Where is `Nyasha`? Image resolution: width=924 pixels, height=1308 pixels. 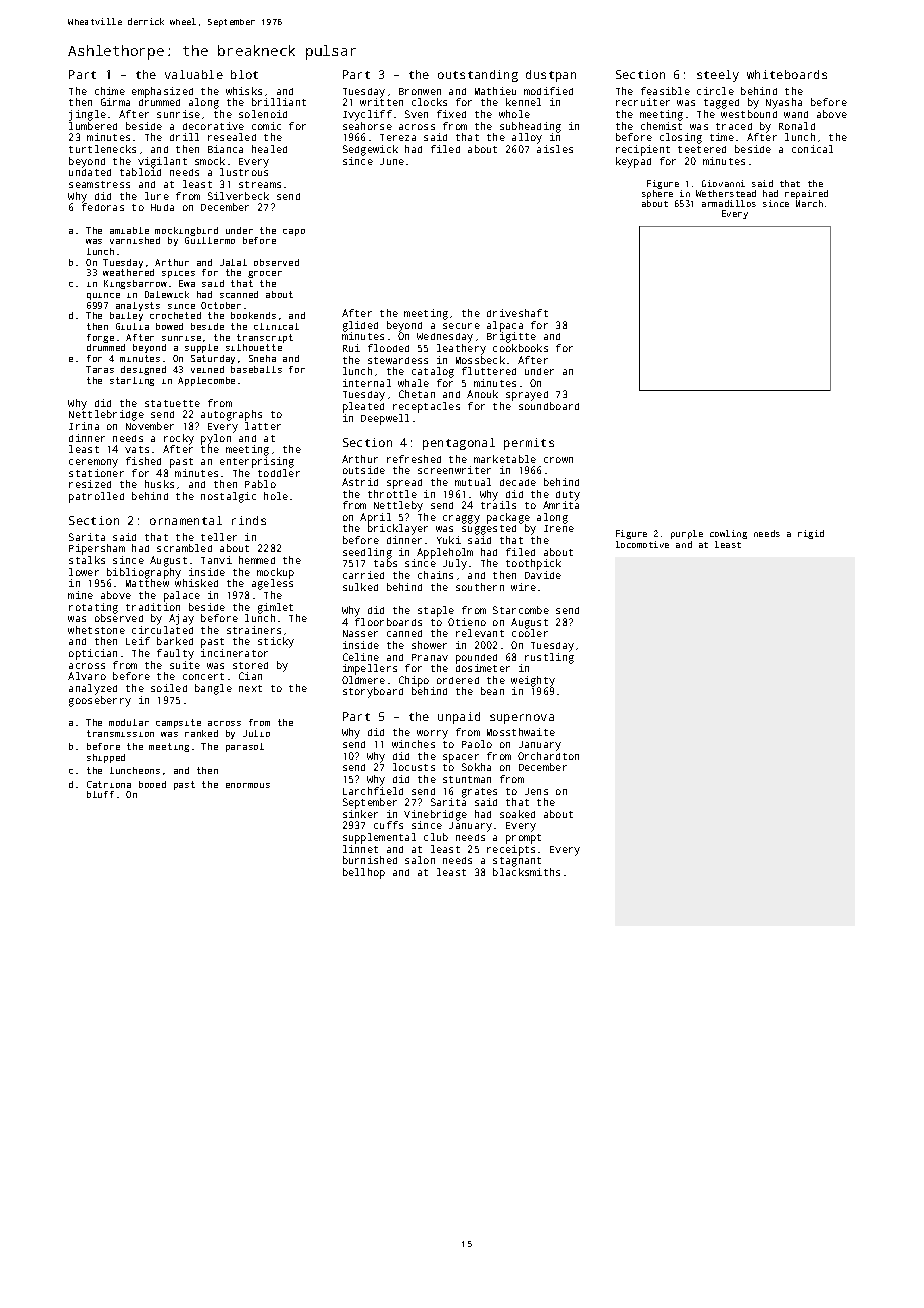
Nyasha is located at coordinates (784, 103).
